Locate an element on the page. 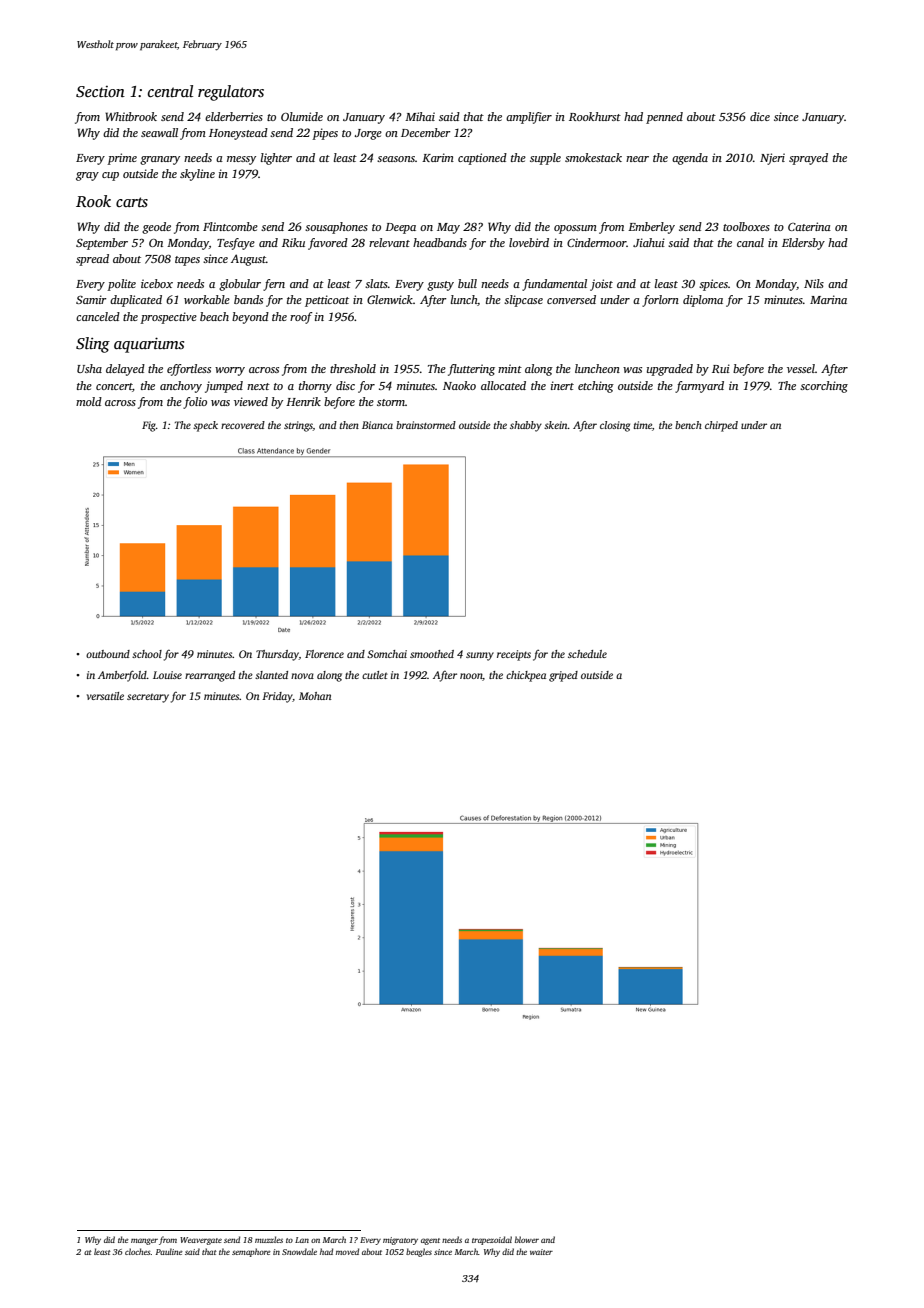 This image has height=1308, width=924. upgraded is located at coordinates (670, 370).
